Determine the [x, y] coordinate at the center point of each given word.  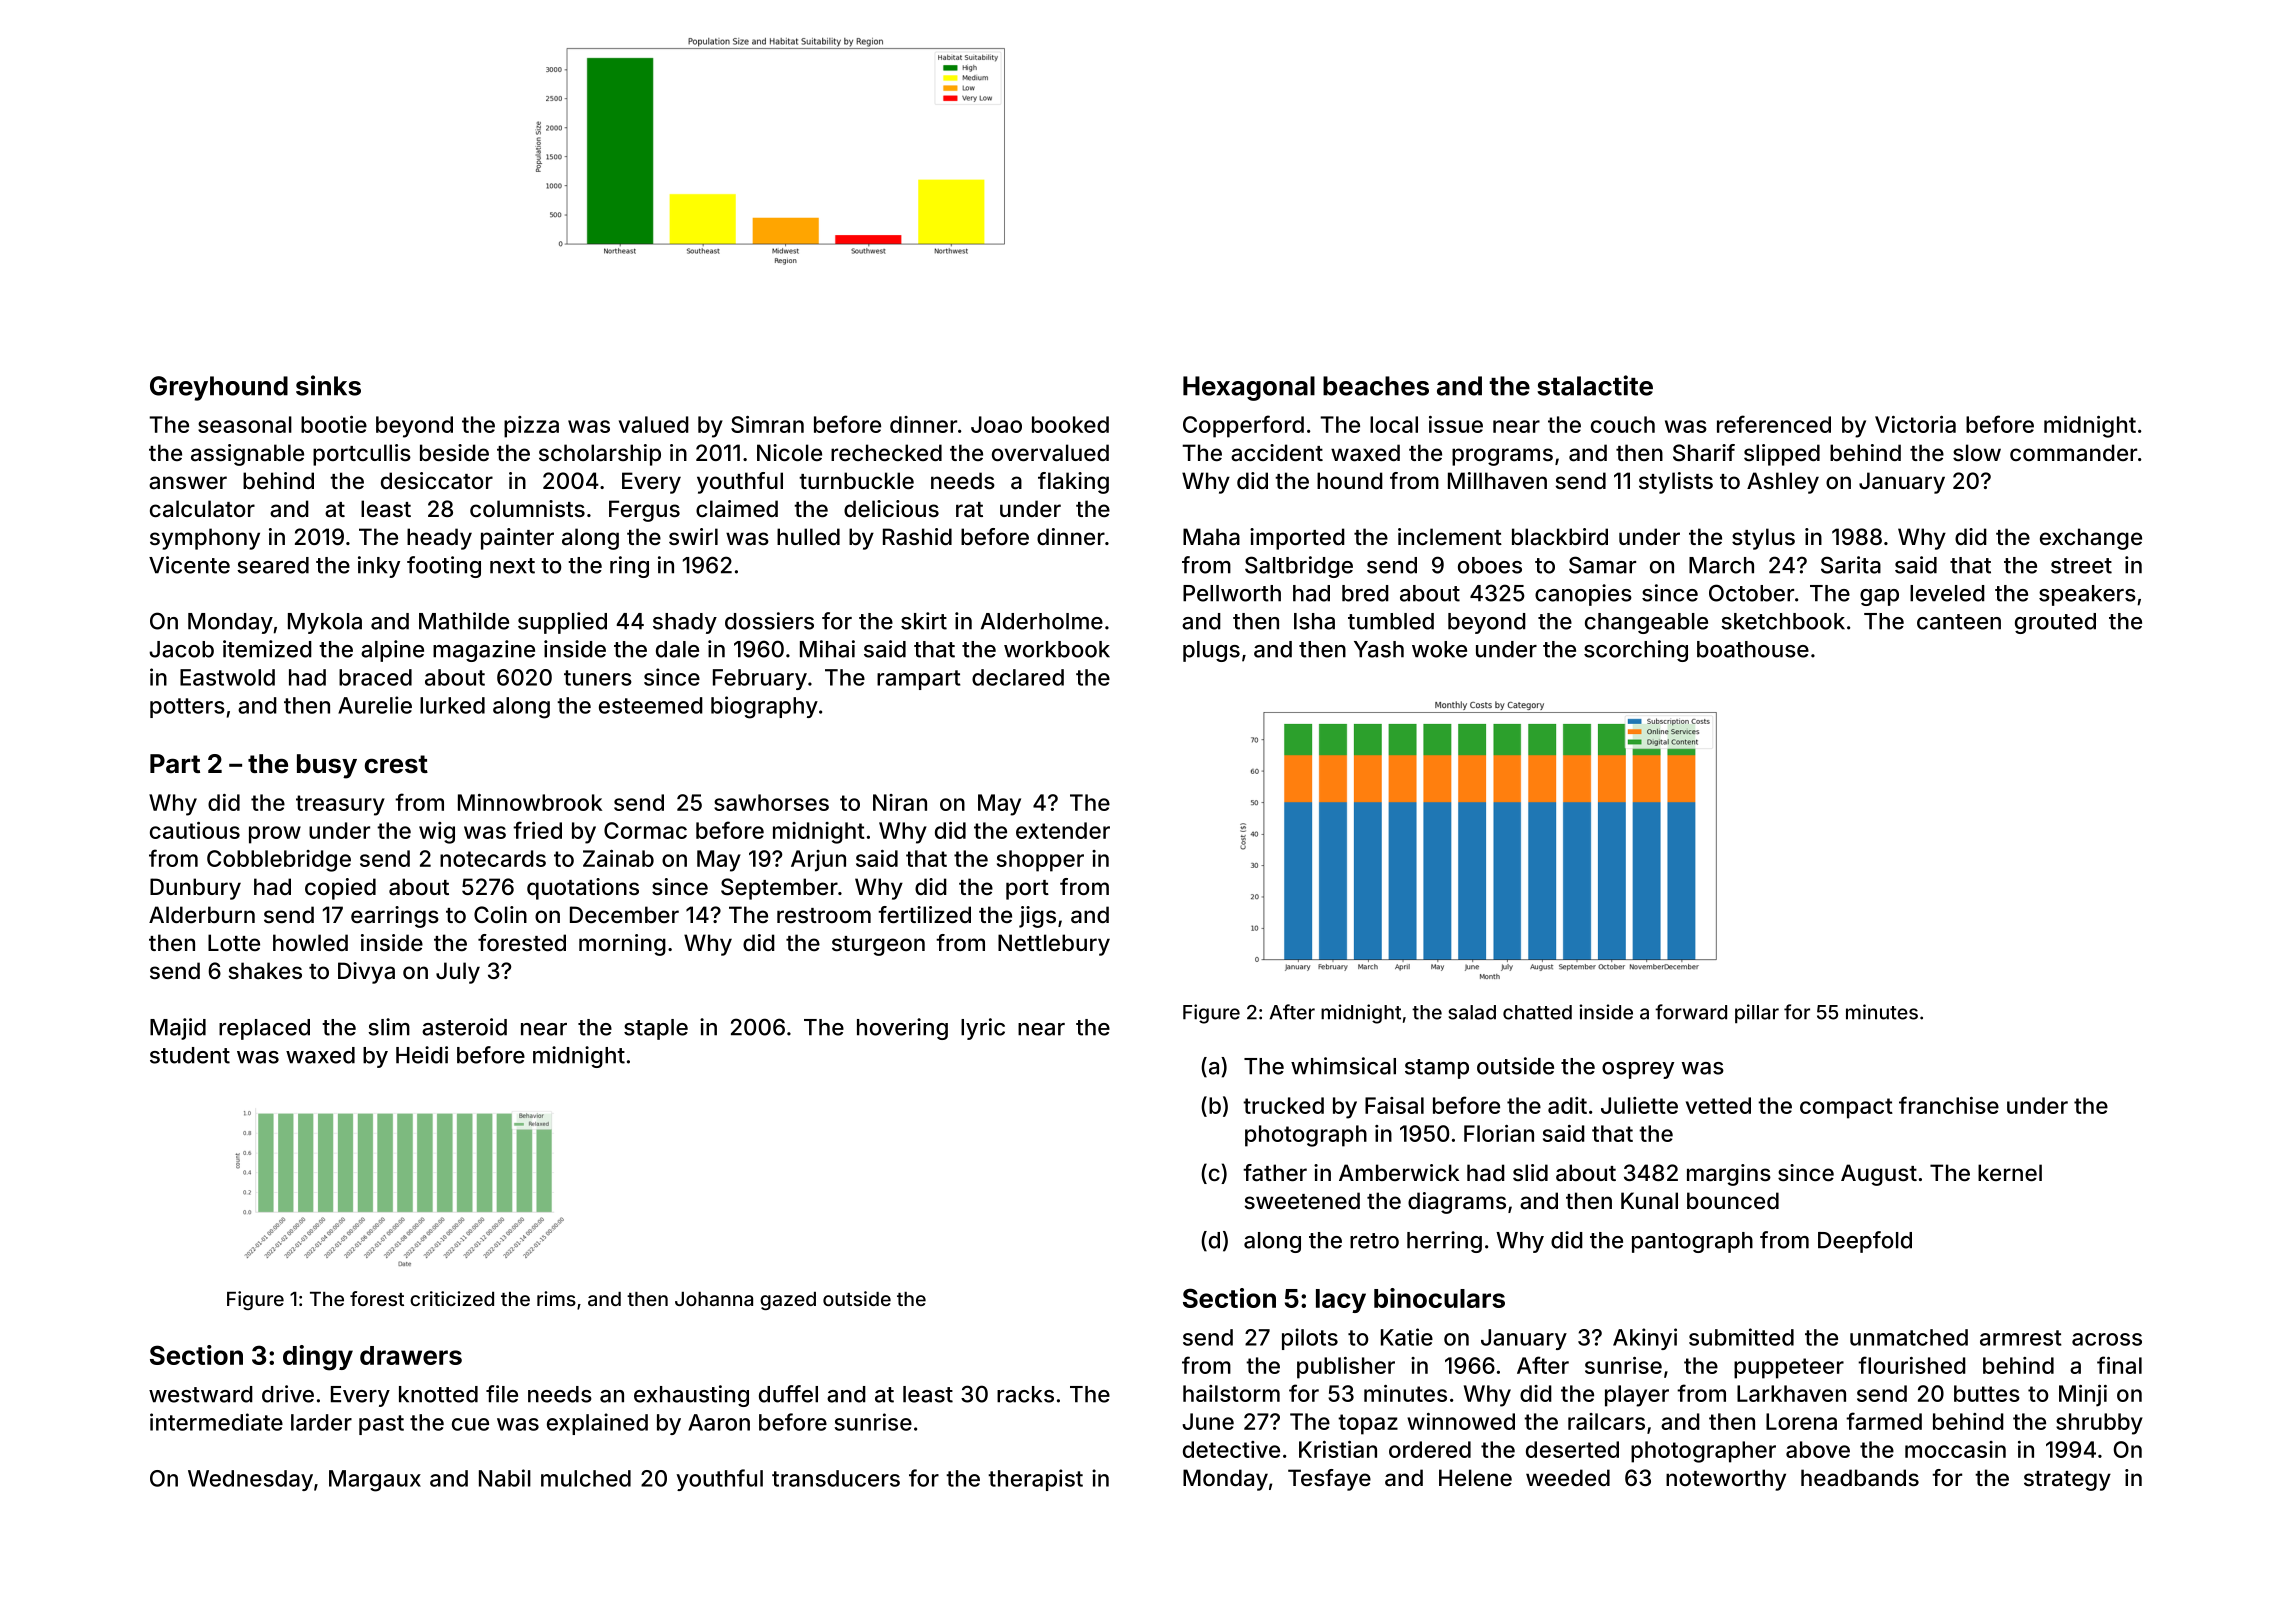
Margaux [375, 1481]
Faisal [1394, 1105]
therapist [1035, 1480]
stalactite [1595, 385]
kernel [2010, 1172]
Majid [178, 1029]
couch [1623, 424]
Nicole [789, 452]
